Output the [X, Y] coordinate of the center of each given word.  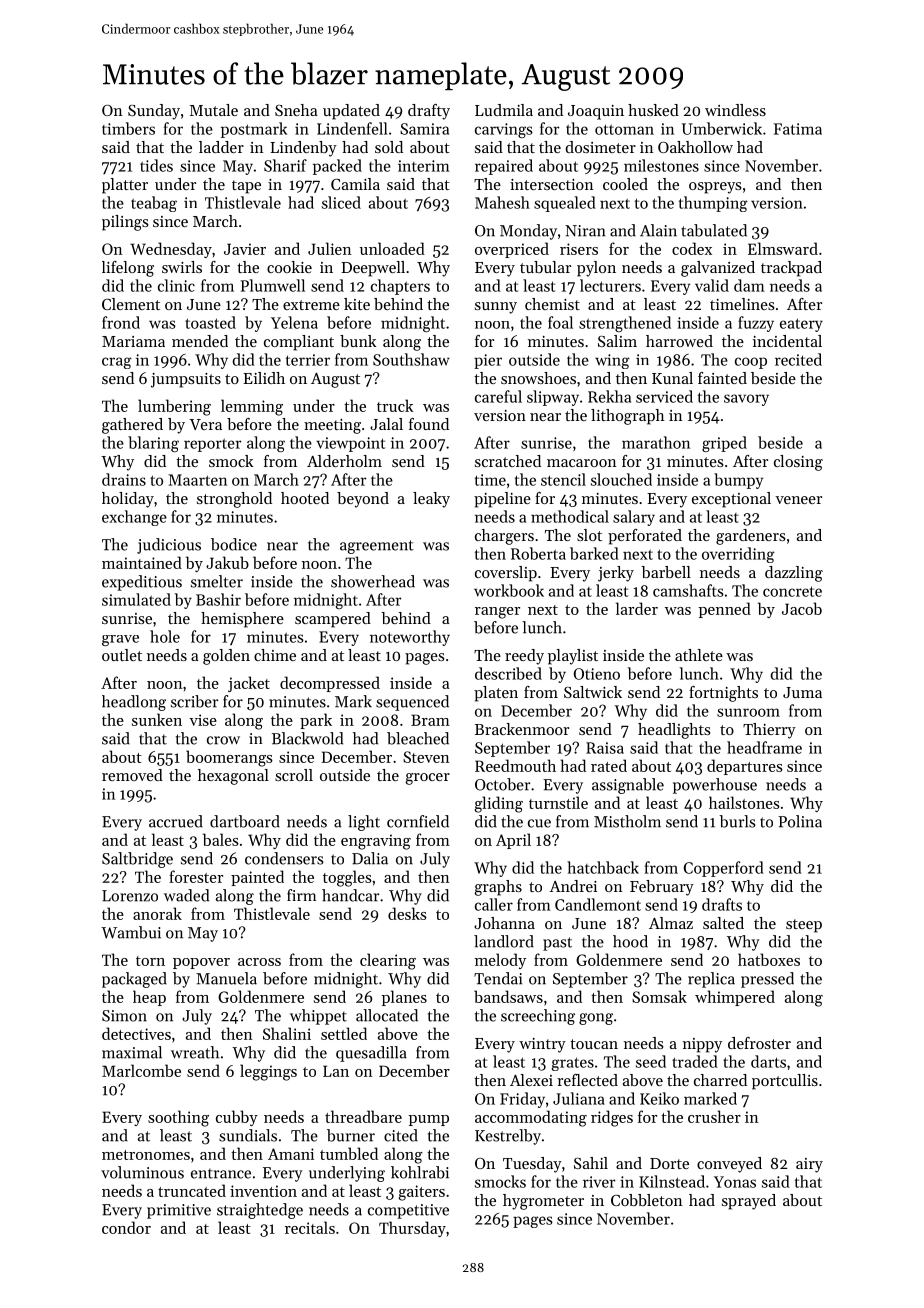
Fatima [798, 129]
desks [407, 913]
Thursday [412, 1229]
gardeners [751, 537]
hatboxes [769, 959]
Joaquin [596, 112]
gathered [132, 426]
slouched [621, 479]
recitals [310, 1227]
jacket [249, 684]
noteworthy [410, 638]
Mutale [214, 110]
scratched [508, 461]
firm [301, 895]
